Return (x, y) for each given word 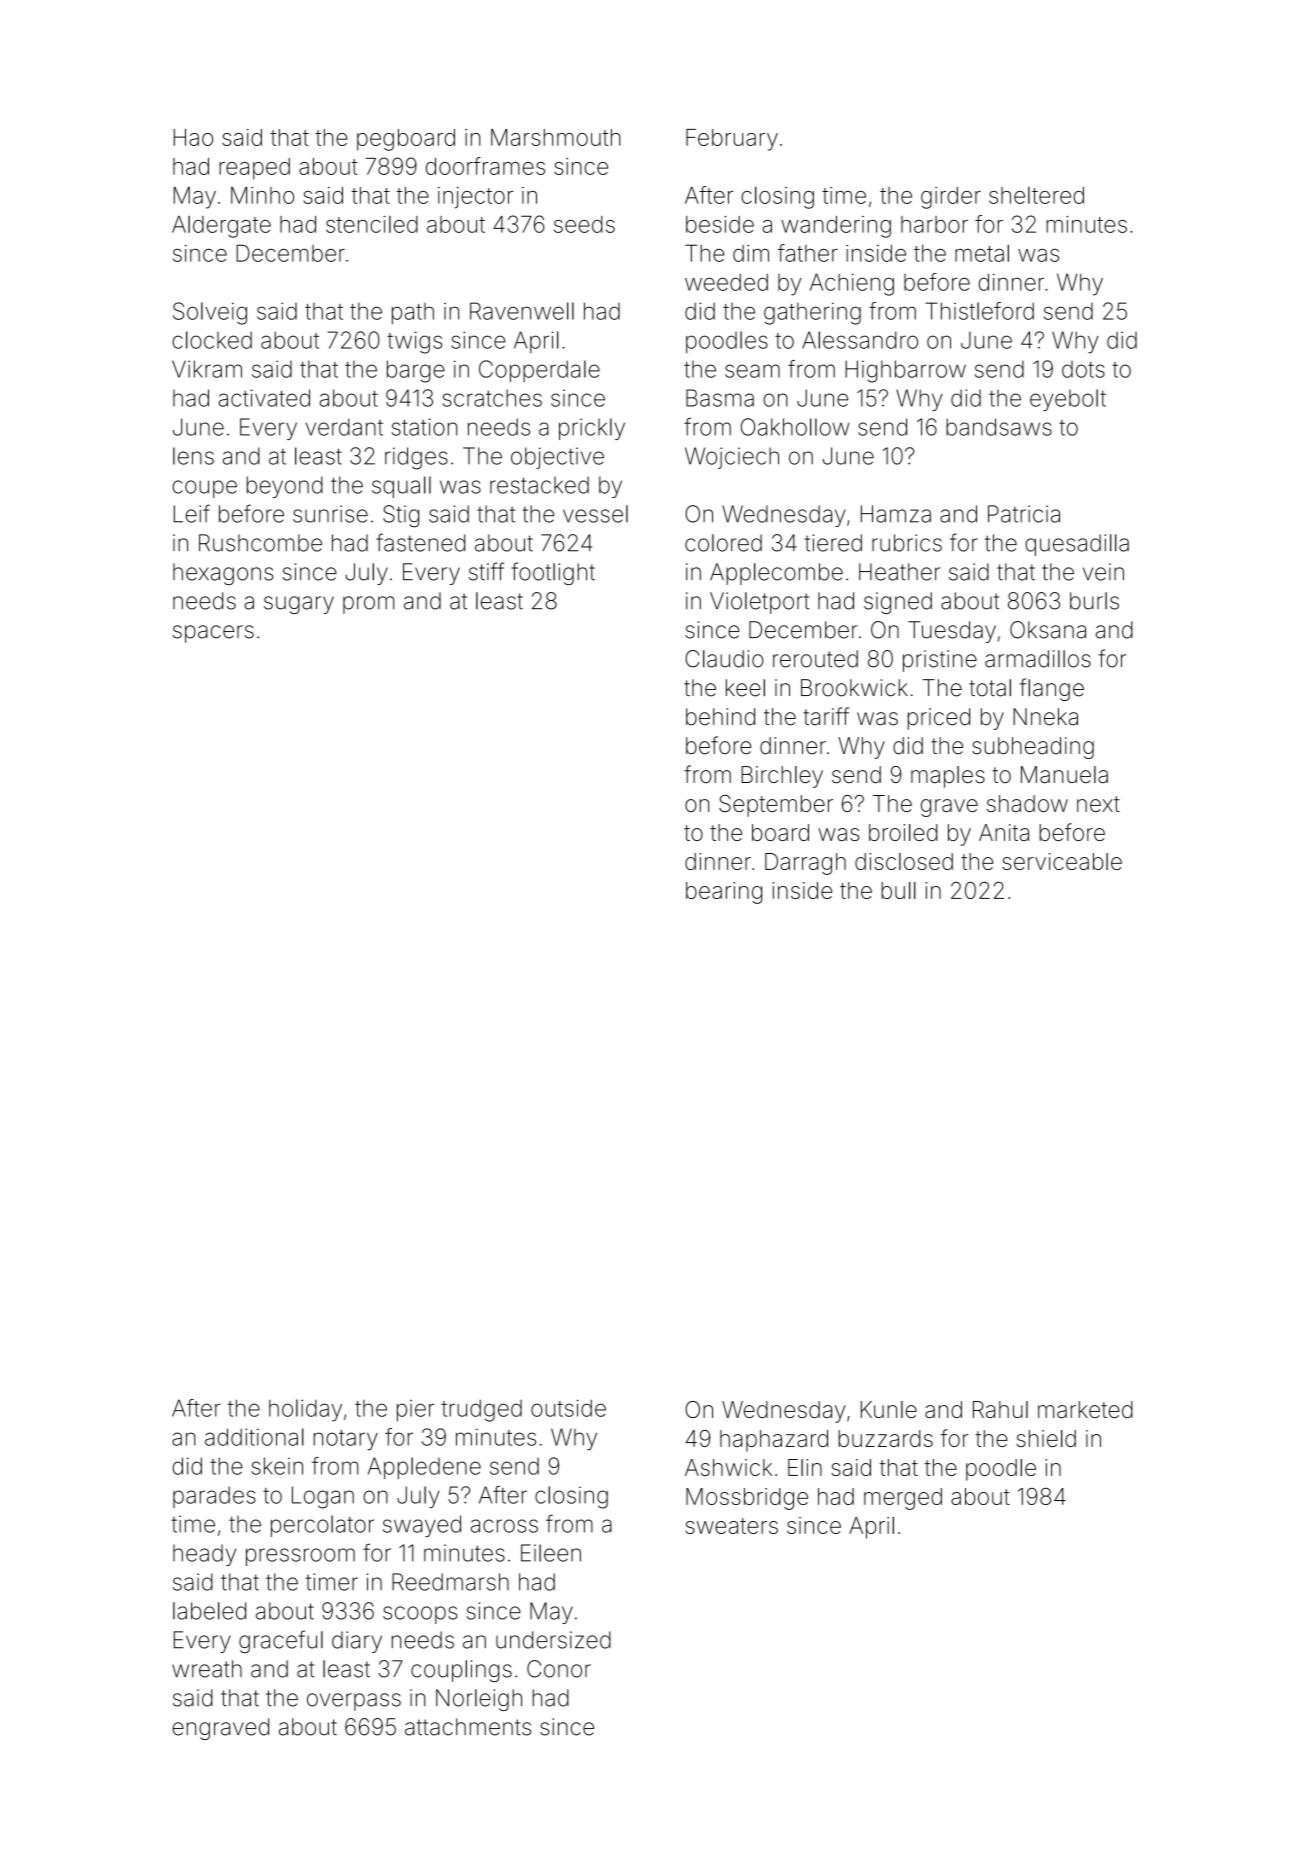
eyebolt (1068, 400)
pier (415, 1410)
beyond (285, 487)
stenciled (372, 224)
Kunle (889, 1409)
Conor (559, 1669)
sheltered (1036, 195)
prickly (592, 429)
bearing (724, 893)
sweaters (732, 1526)
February (732, 140)
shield (1046, 1438)
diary (357, 1642)
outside (568, 1408)
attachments (468, 1727)
